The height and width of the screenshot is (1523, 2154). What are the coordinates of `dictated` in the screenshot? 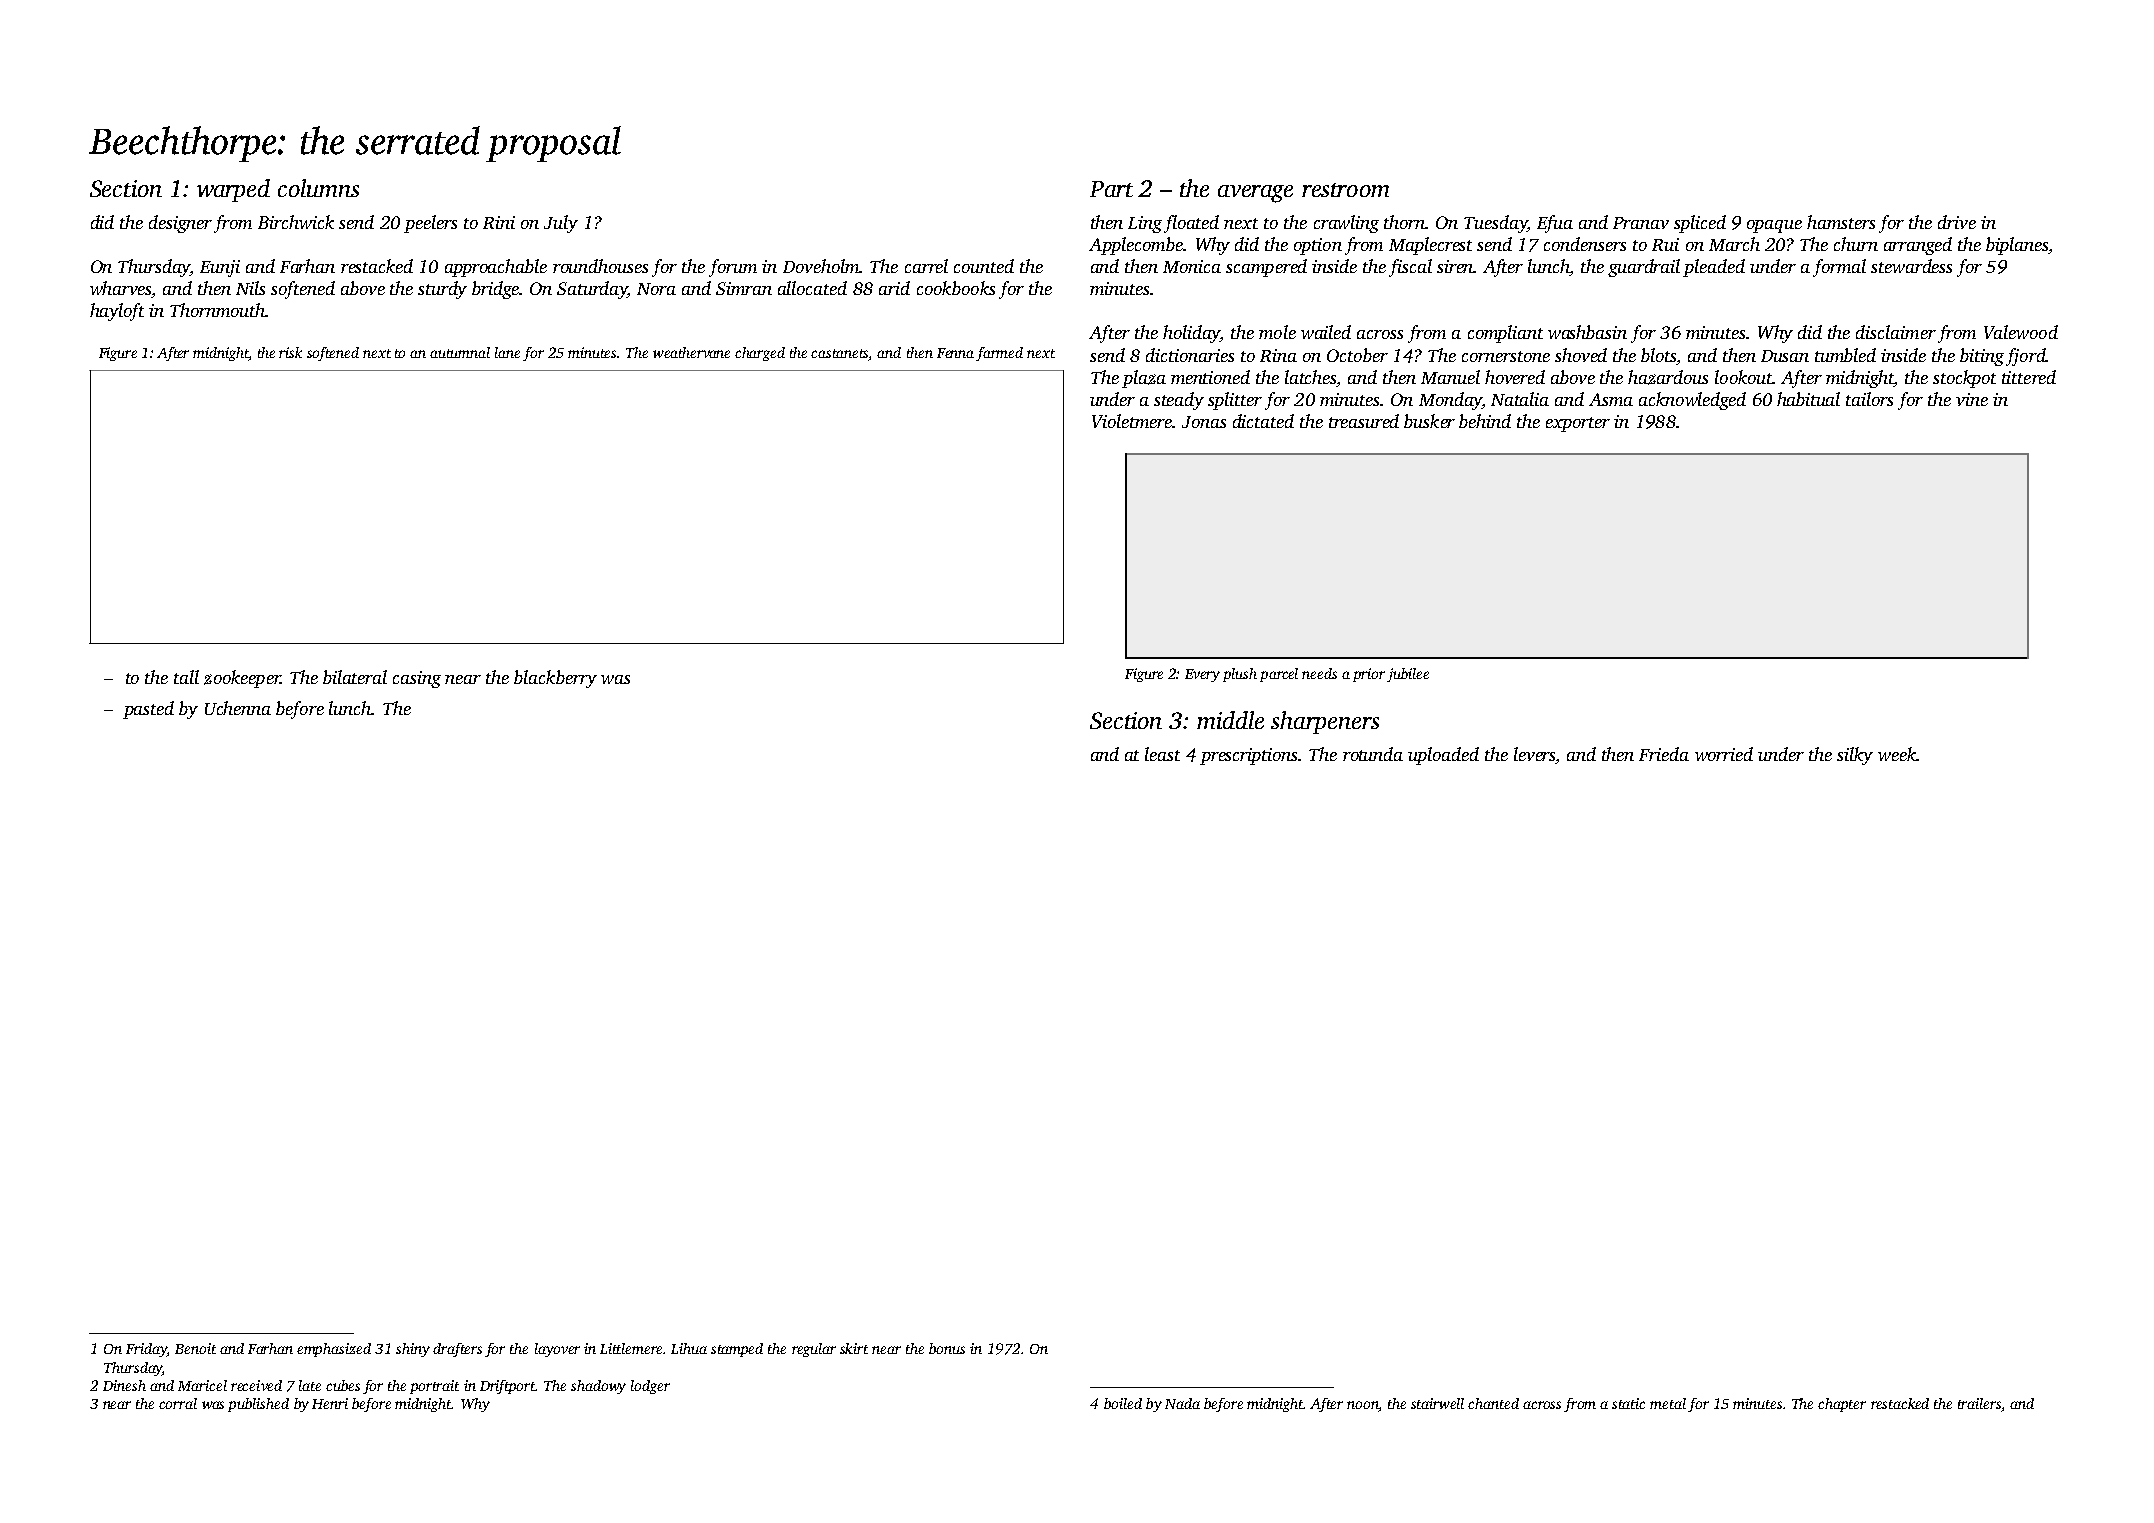 It's located at (1263, 421).
